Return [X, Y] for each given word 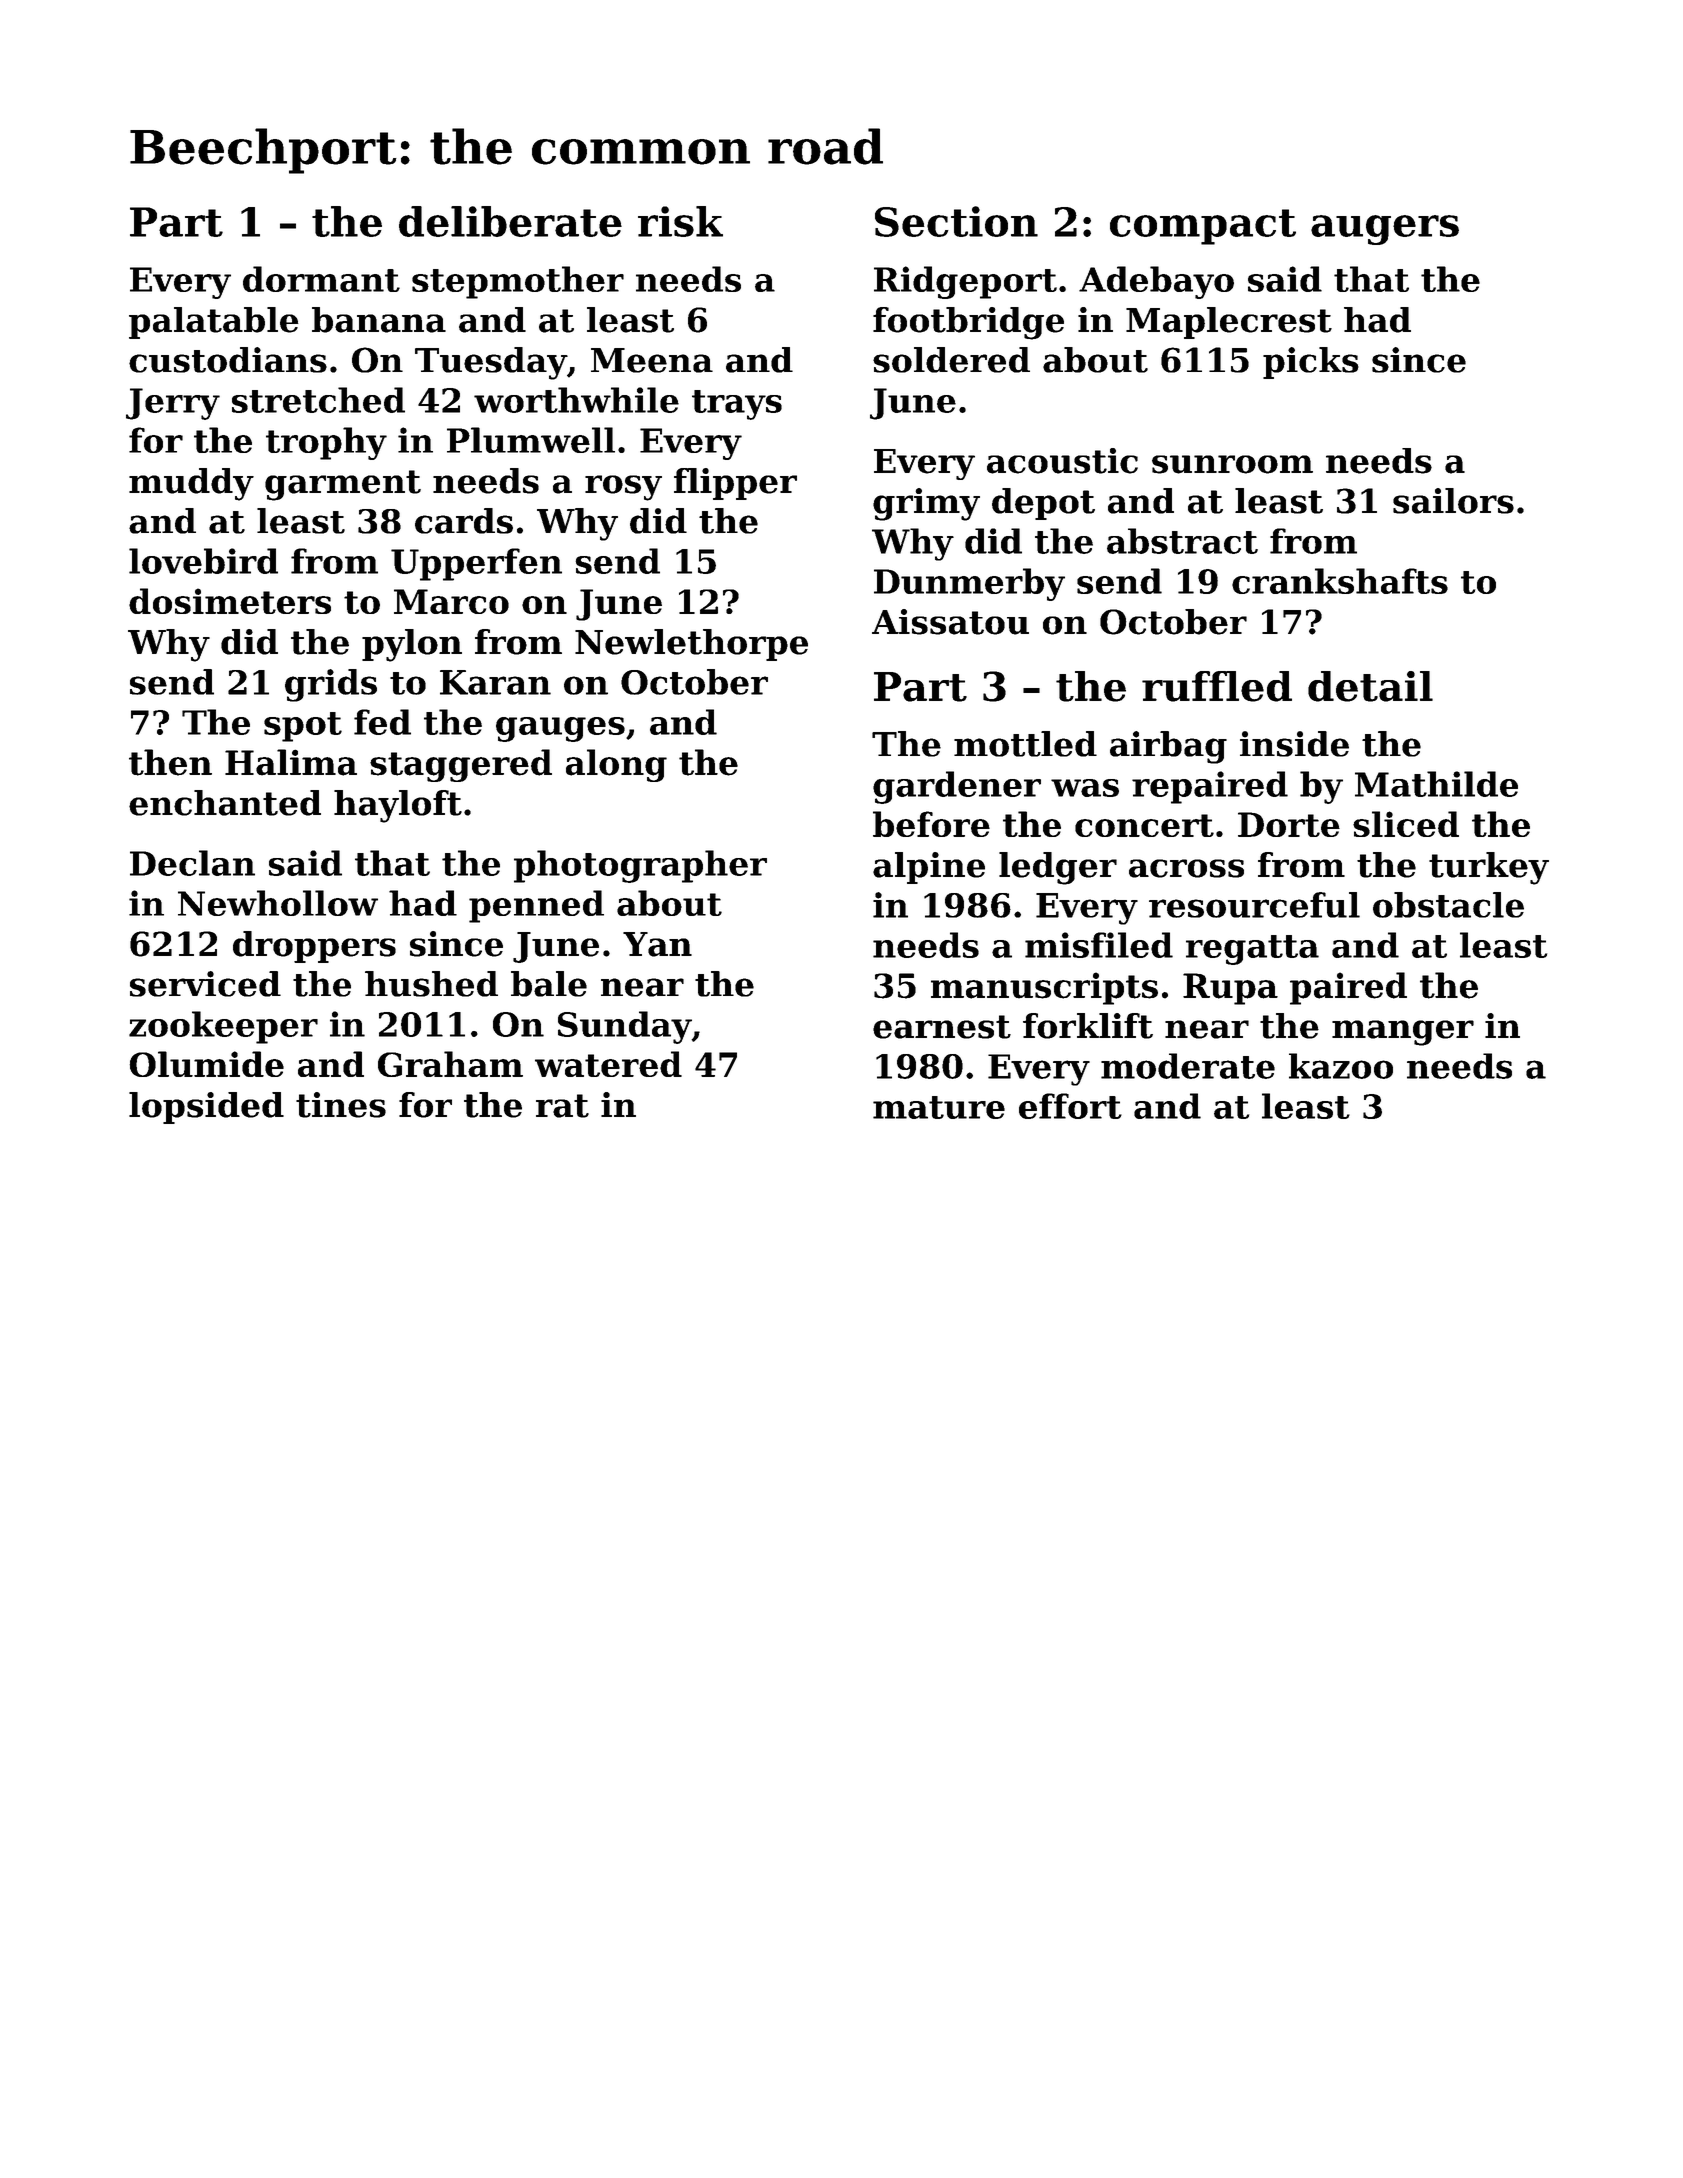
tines [341, 1105]
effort [1070, 1106]
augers [1385, 230]
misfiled [1099, 945]
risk [680, 221]
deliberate [510, 221]
